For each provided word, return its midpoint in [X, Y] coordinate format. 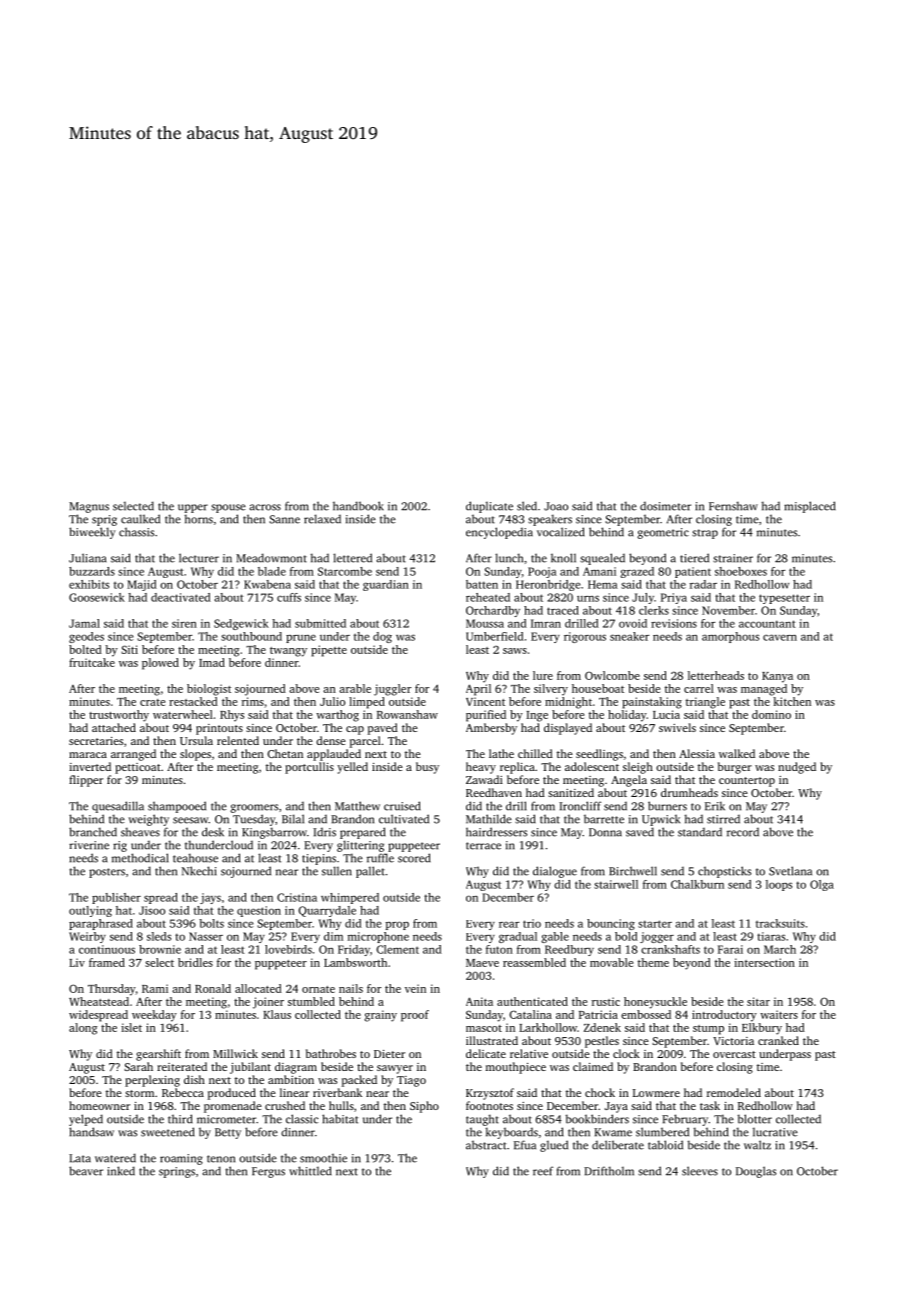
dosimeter [665, 506]
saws [515, 651]
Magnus [89, 507]
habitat [340, 1119]
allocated [258, 988]
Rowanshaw [407, 714]
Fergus [268, 1172]
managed [764, 690]
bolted [85, 649]
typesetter [784, 599]
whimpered [350, 898]
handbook [358, 506]
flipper [86, 781]
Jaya [616, 1107]
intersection [764, 962]
